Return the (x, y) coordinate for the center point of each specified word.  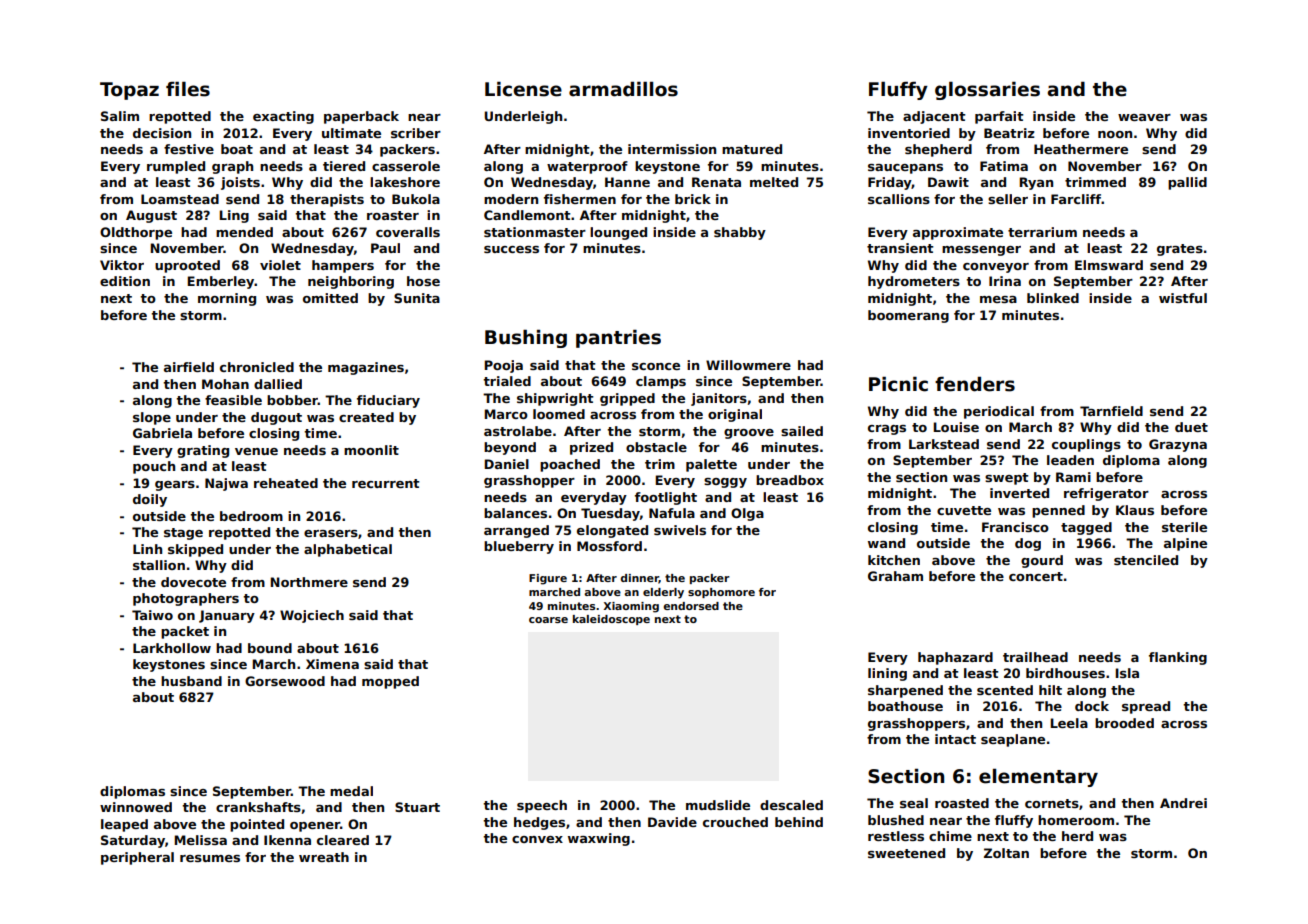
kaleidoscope (611, 620)
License (523, 89)
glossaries (987, 90)
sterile (1184, 527)
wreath (324, 857)
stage (183, 534)
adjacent (934, 117)
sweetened (906, 853)
